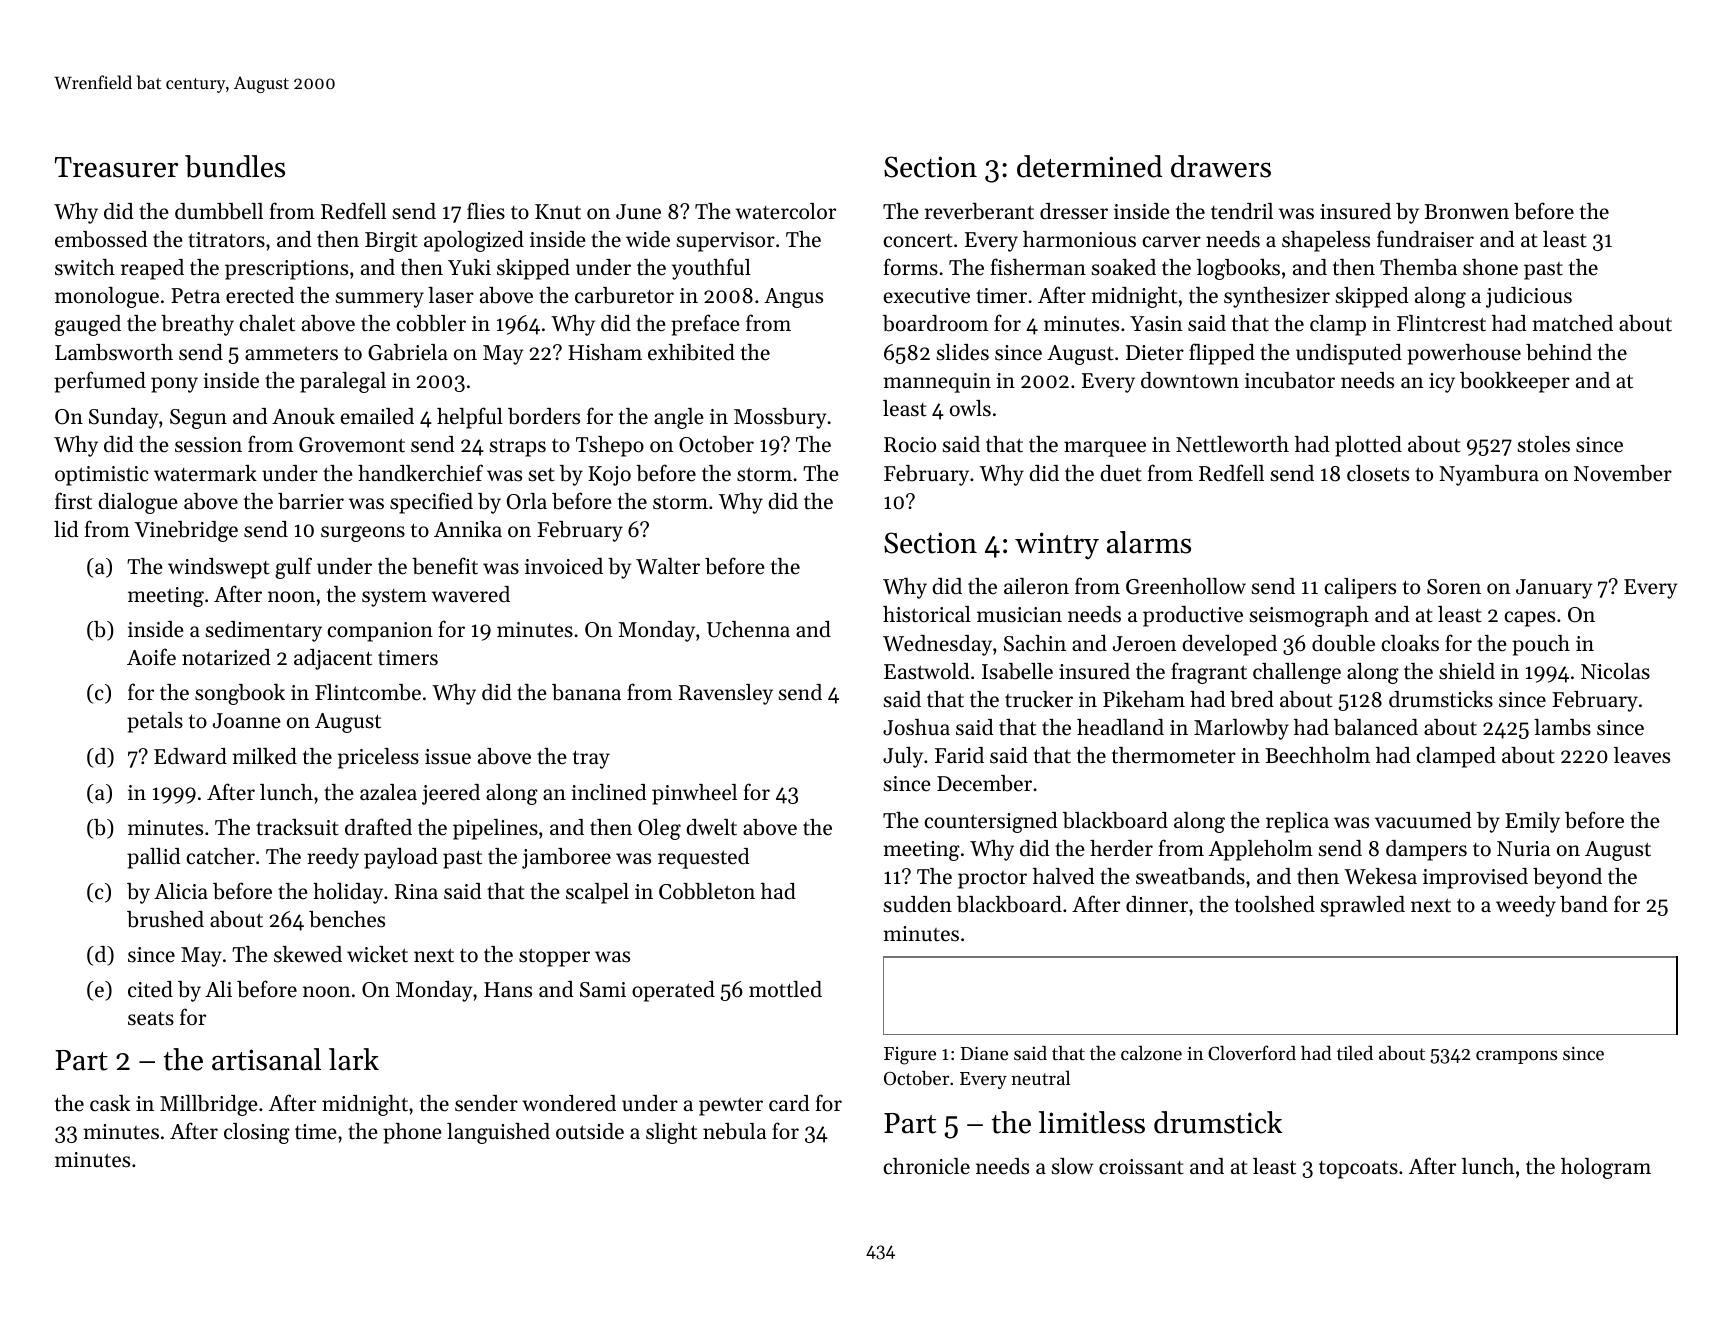 Image resolution: width=1732 pixels, height=1339 pixels. Describe the element at coordinates (927, 1166) in the document. I see `chronicle` at that location.
